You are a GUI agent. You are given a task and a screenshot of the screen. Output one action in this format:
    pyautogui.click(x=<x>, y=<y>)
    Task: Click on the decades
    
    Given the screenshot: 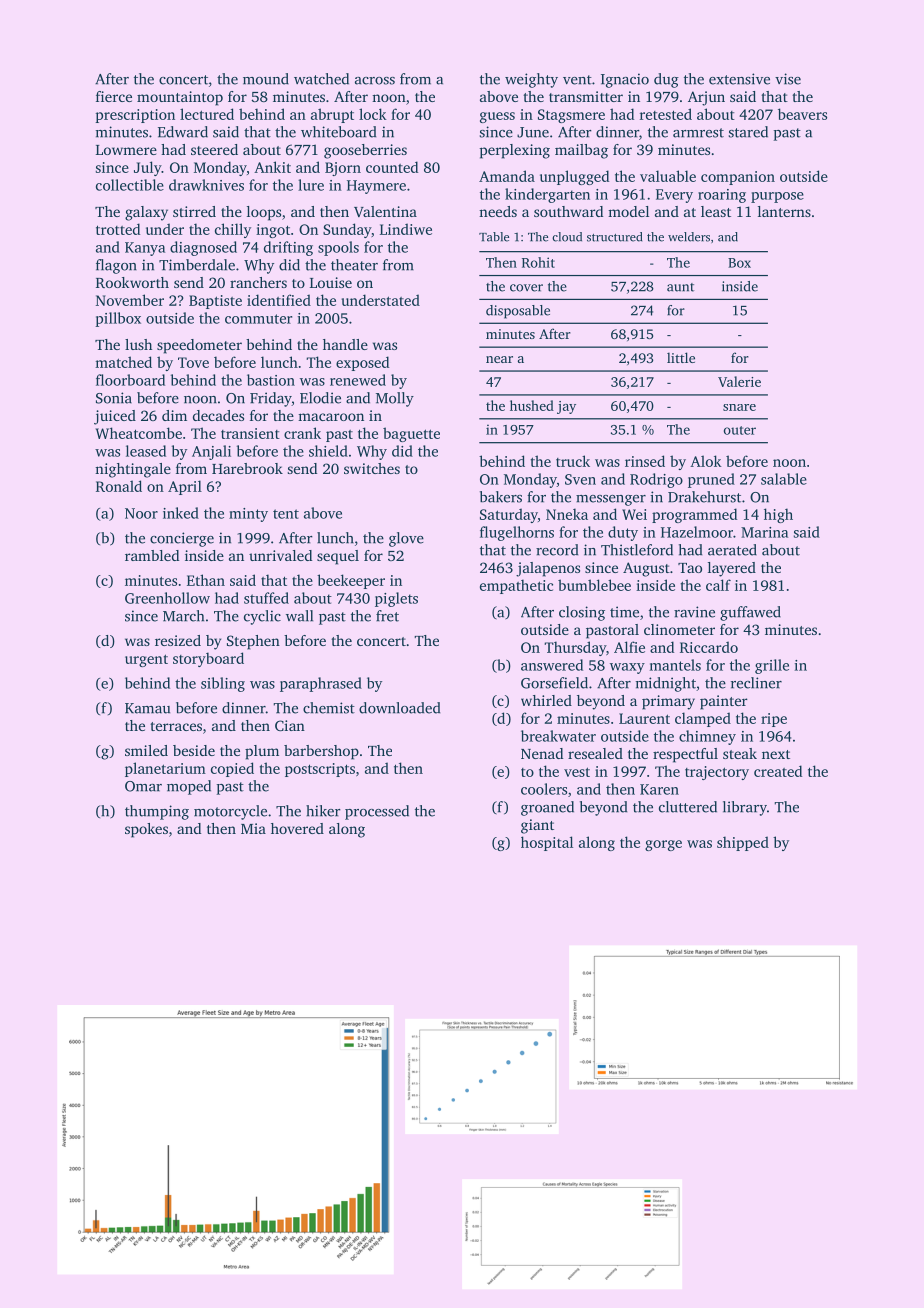 What is the action you would take?
    pyautogui.click(x=218, y=415)
